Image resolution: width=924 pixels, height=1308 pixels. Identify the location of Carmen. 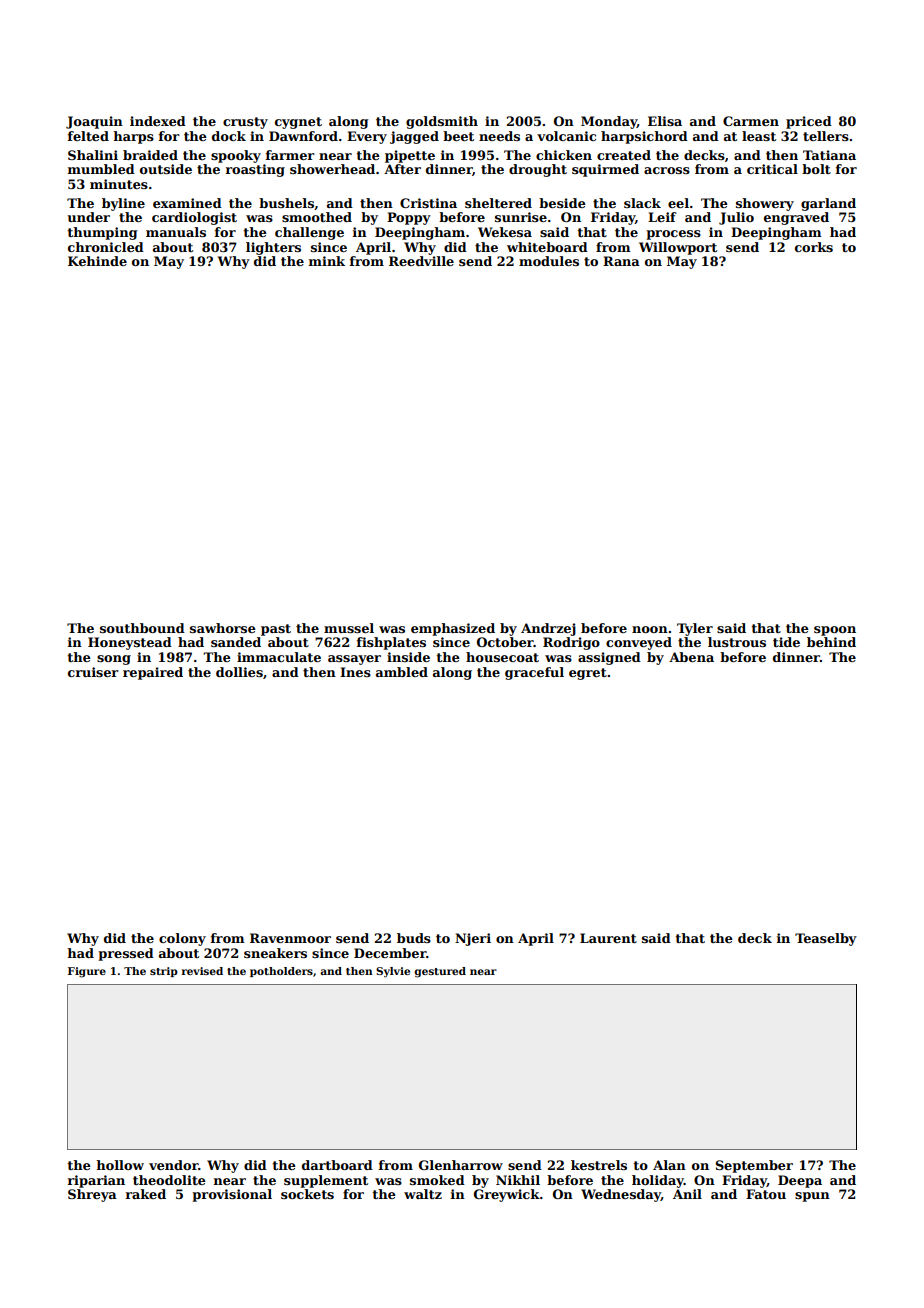
(751, 121).
